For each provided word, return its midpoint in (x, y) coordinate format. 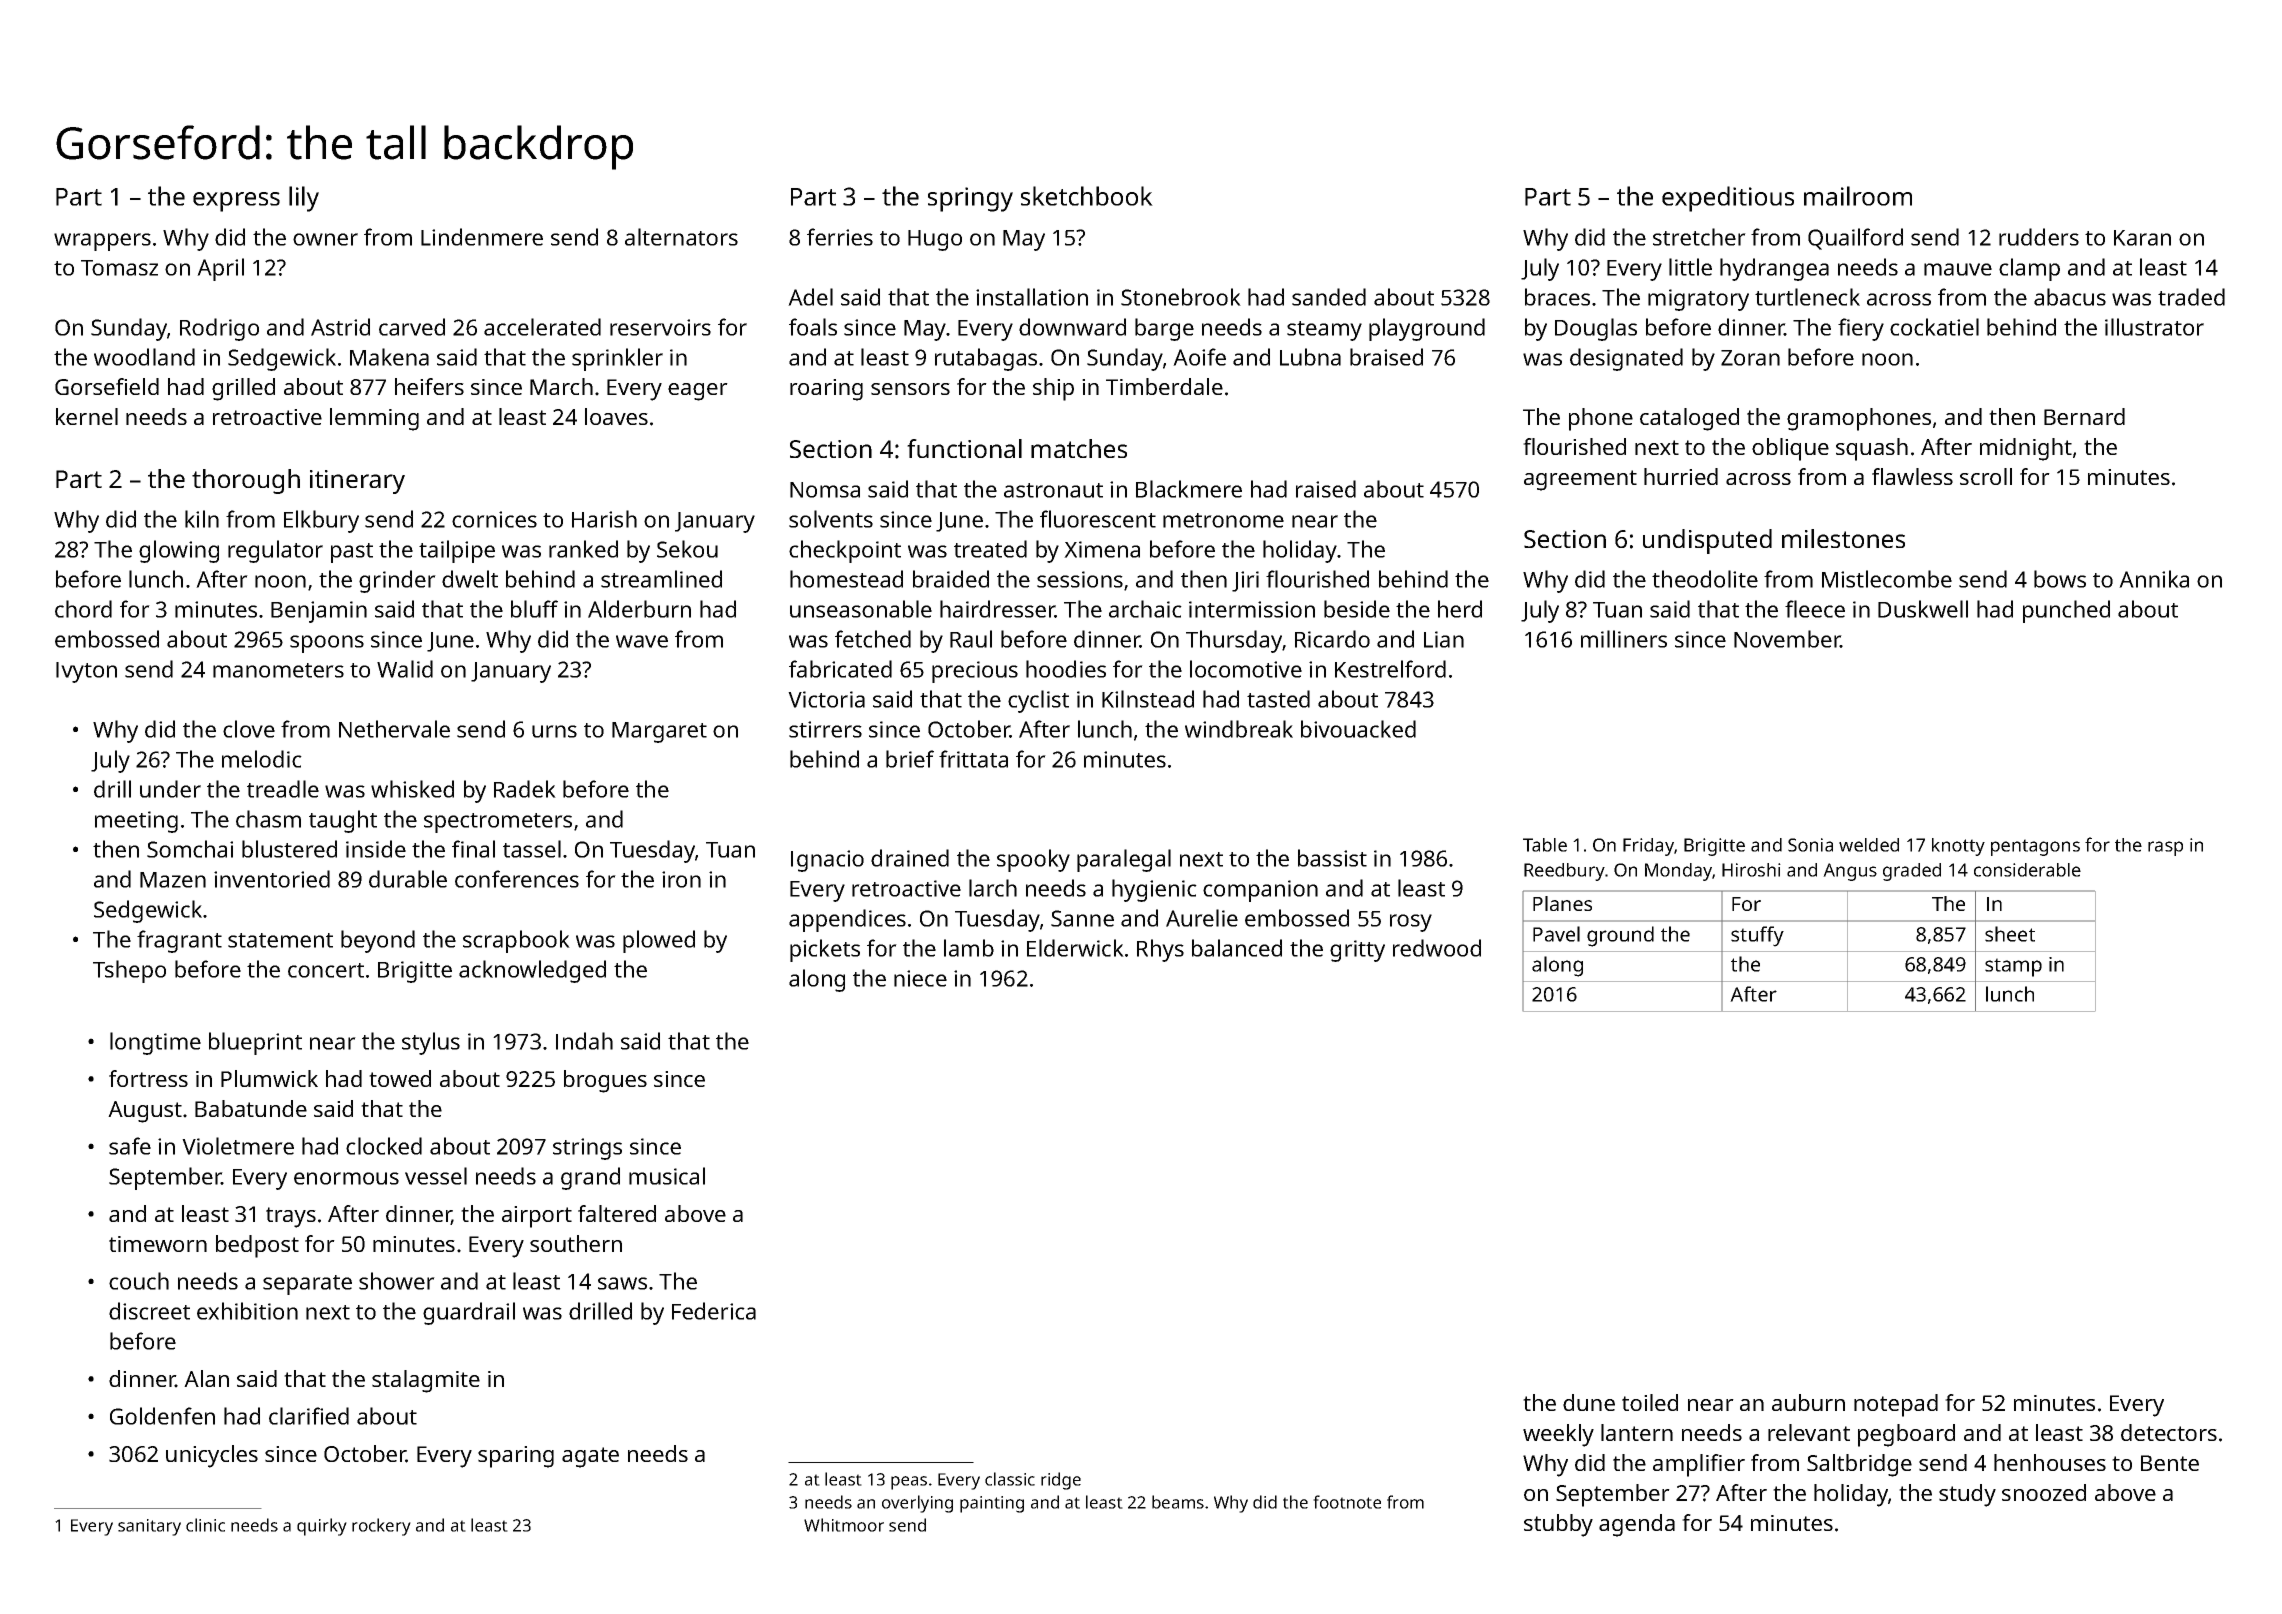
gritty (1357, 951)
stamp (2013, 967)
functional (964, 448)
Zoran (1750, 358)
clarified (309, 1416)
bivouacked (1358, 729)
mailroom (1858, 196)
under (170, 789)
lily (304, 199)
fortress (148, 1078)
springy (970, 199)
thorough (246, 481)
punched (2066, 611)
